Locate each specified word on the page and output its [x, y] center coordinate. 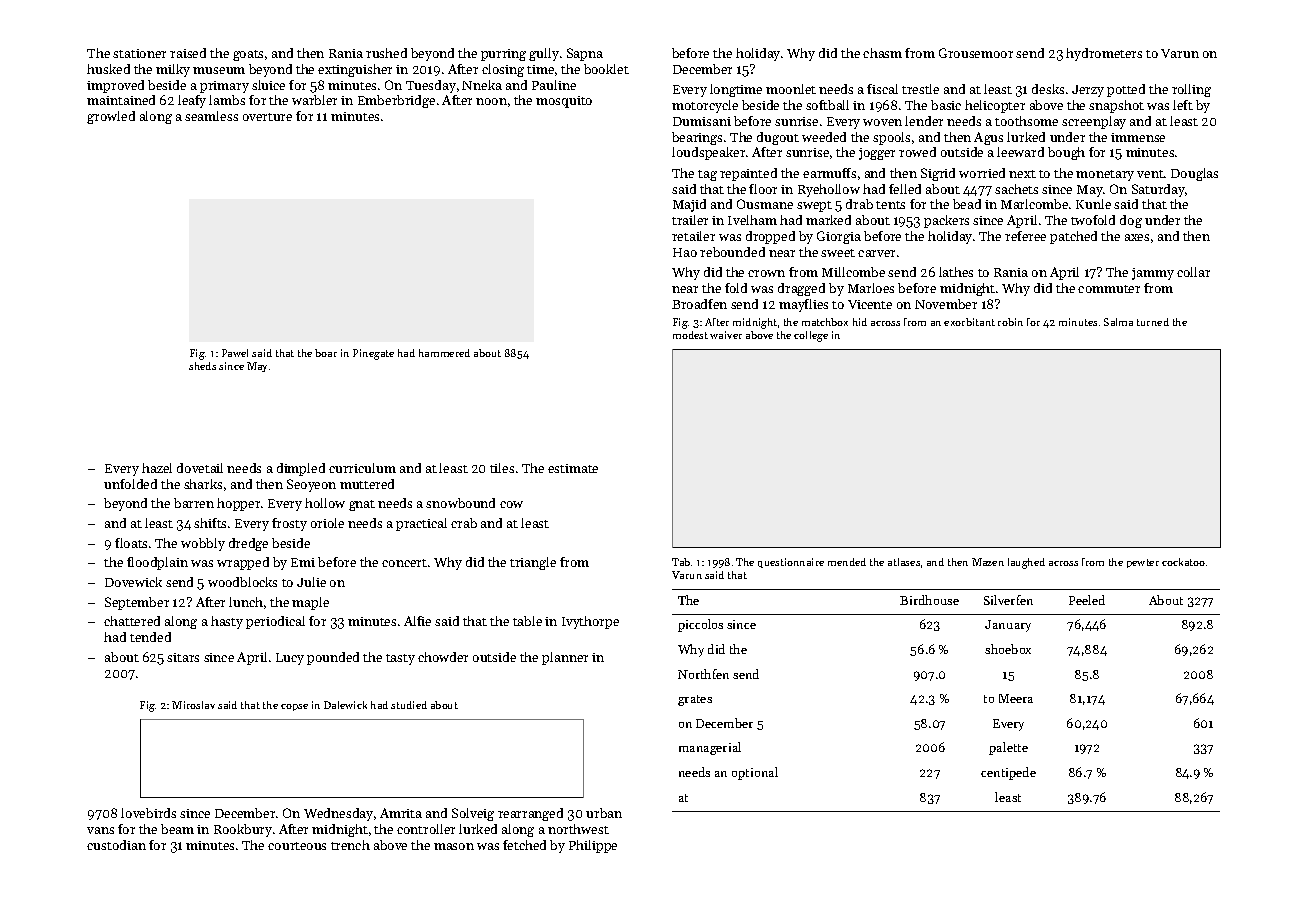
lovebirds [148, 813]
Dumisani [702, 121]
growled [111, 117]
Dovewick [133, 582]
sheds [202, 366]
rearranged [530, 814]
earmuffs [829, 173]
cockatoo [1183, 562]
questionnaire [791, 563]
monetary [1105, 175]
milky [173, 70]
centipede [1008, 773]
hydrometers [1104, 54]
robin [1010, 322]
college [811, 336]
